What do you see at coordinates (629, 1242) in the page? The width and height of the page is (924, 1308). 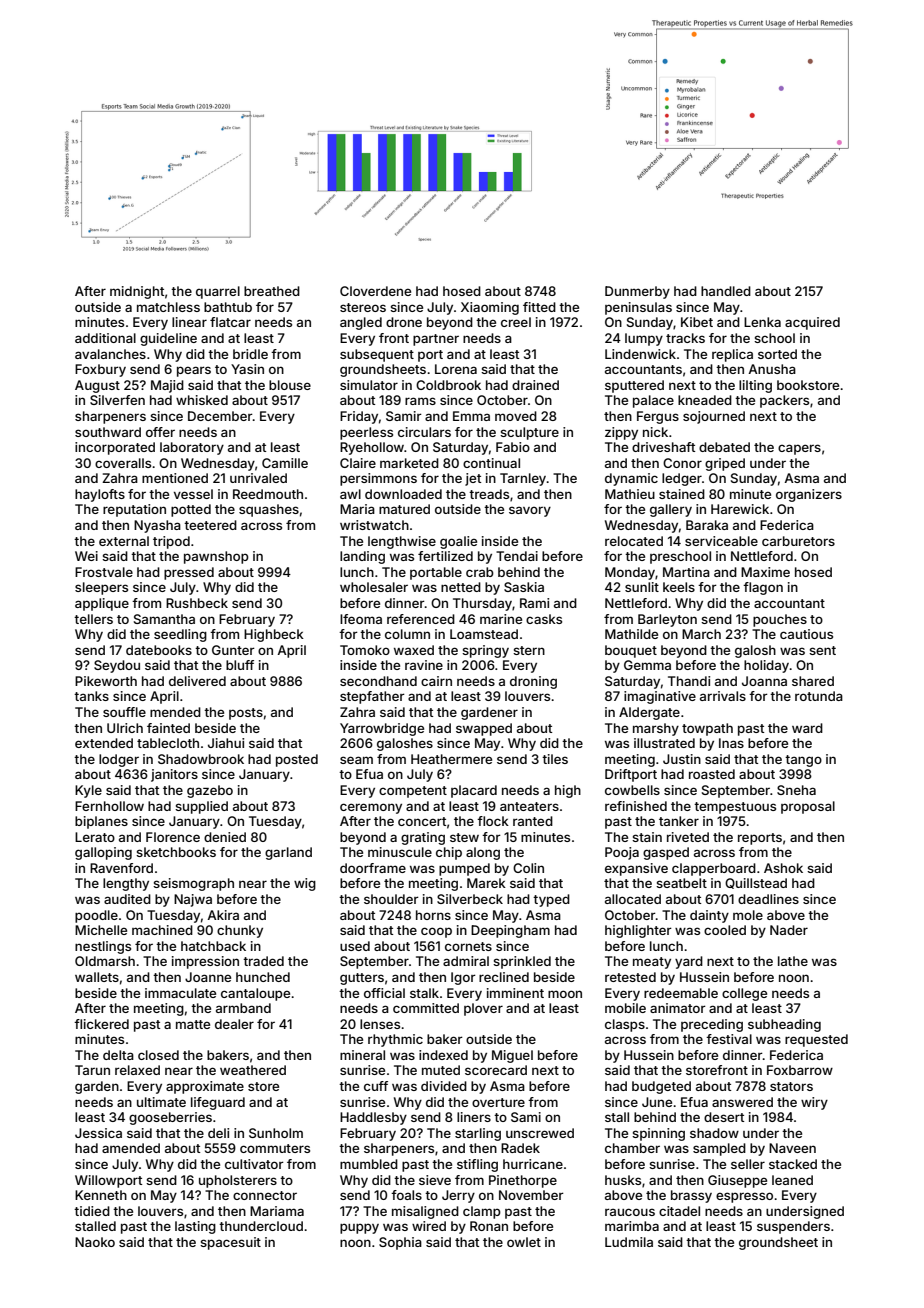 I see `Ludmila` at bounding box center [629, 1242].
